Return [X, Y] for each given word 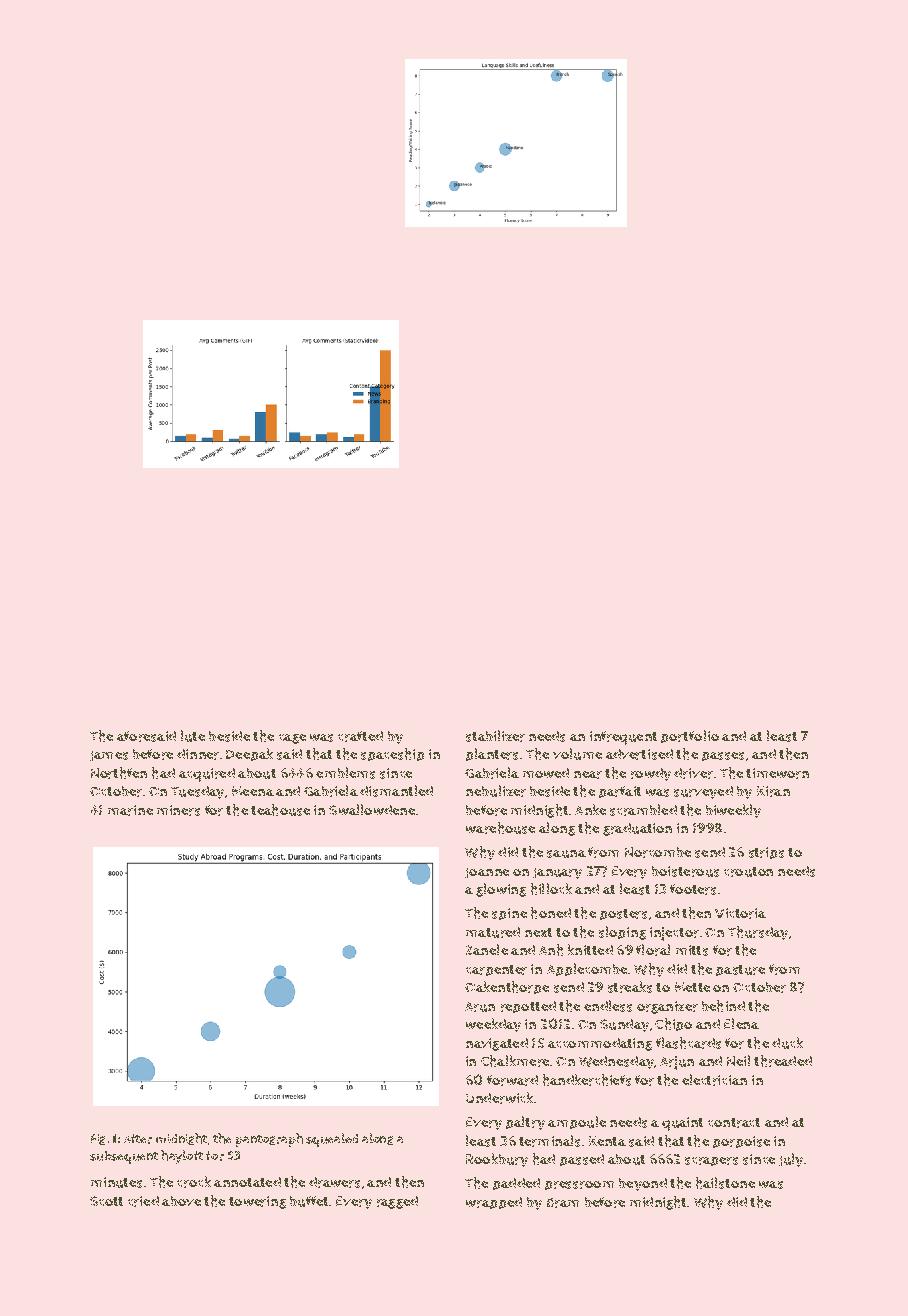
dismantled [396, 791]
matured [493, 932]
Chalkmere [515, 1061]
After [138, 1139]
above [181, 1201]
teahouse [280, 810]
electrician [714, 1080]
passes [723, 756]
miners [178, 810]
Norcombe [658, 852]
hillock [551, 889]
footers [693, 889]
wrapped [494, 1203]
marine [130, 810]
